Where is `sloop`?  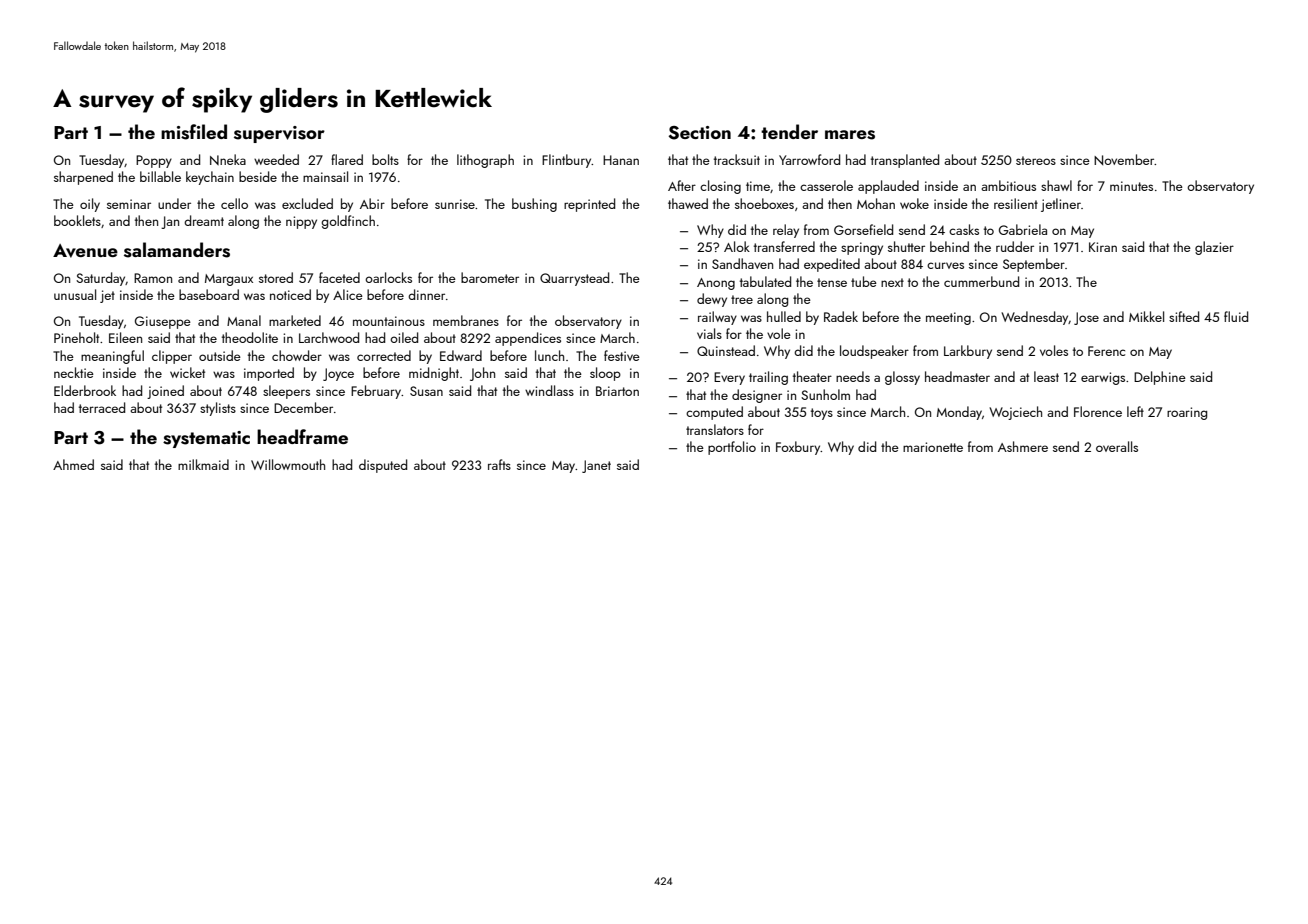
sloop is located at coordinates (605, 374).
